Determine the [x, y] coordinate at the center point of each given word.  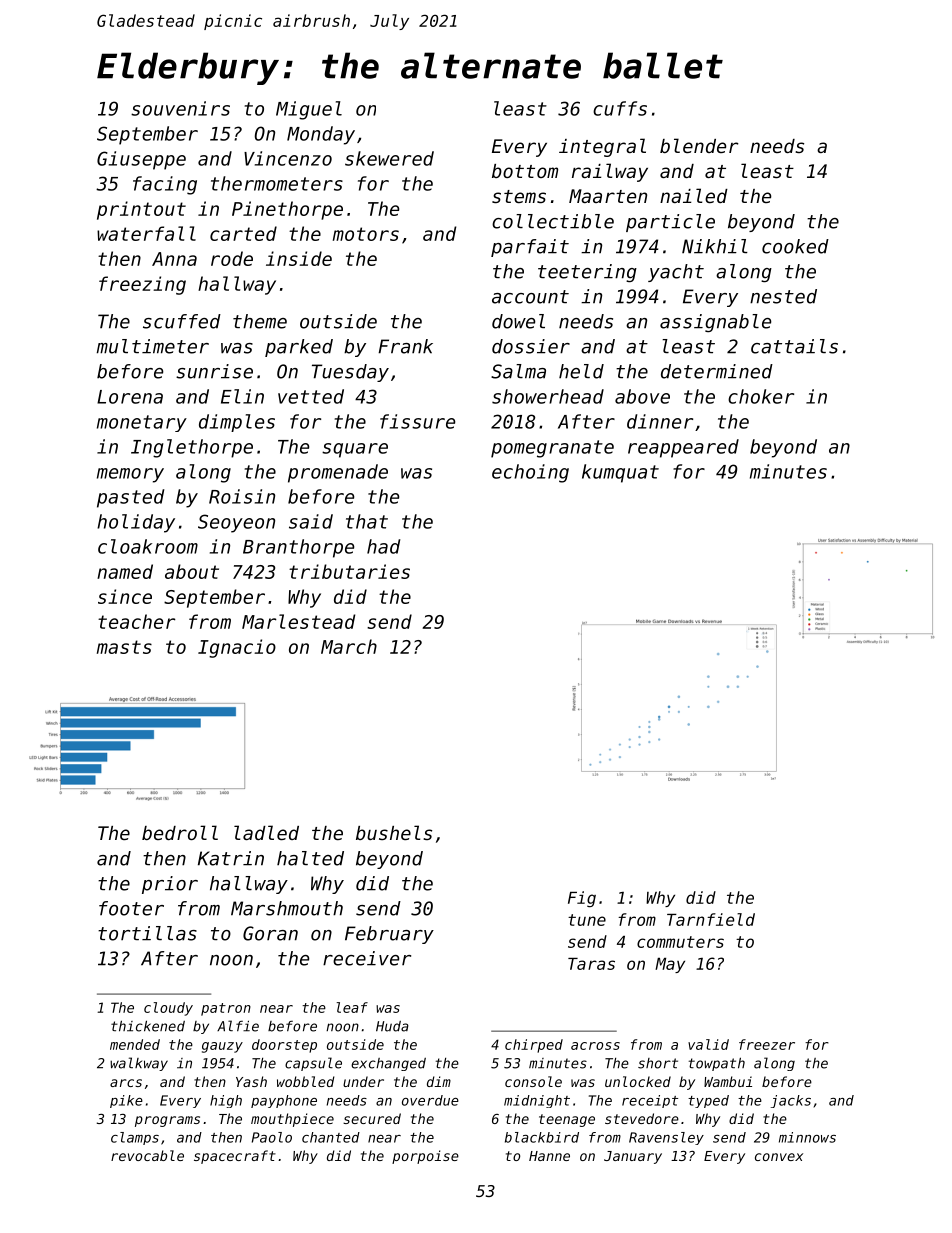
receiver [367, 958]
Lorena [130, 397]
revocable [147, 1155]
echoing [530, 473]
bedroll [180, 832]
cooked [795, 246]
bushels [394, 832]
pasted [130, 498]
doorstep [284, 1046]
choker [761, 396]
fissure [417, 421]
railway [610, 172]
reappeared [683, 448]
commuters [680, 942]
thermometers [277, 183]
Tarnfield [711, 919]
